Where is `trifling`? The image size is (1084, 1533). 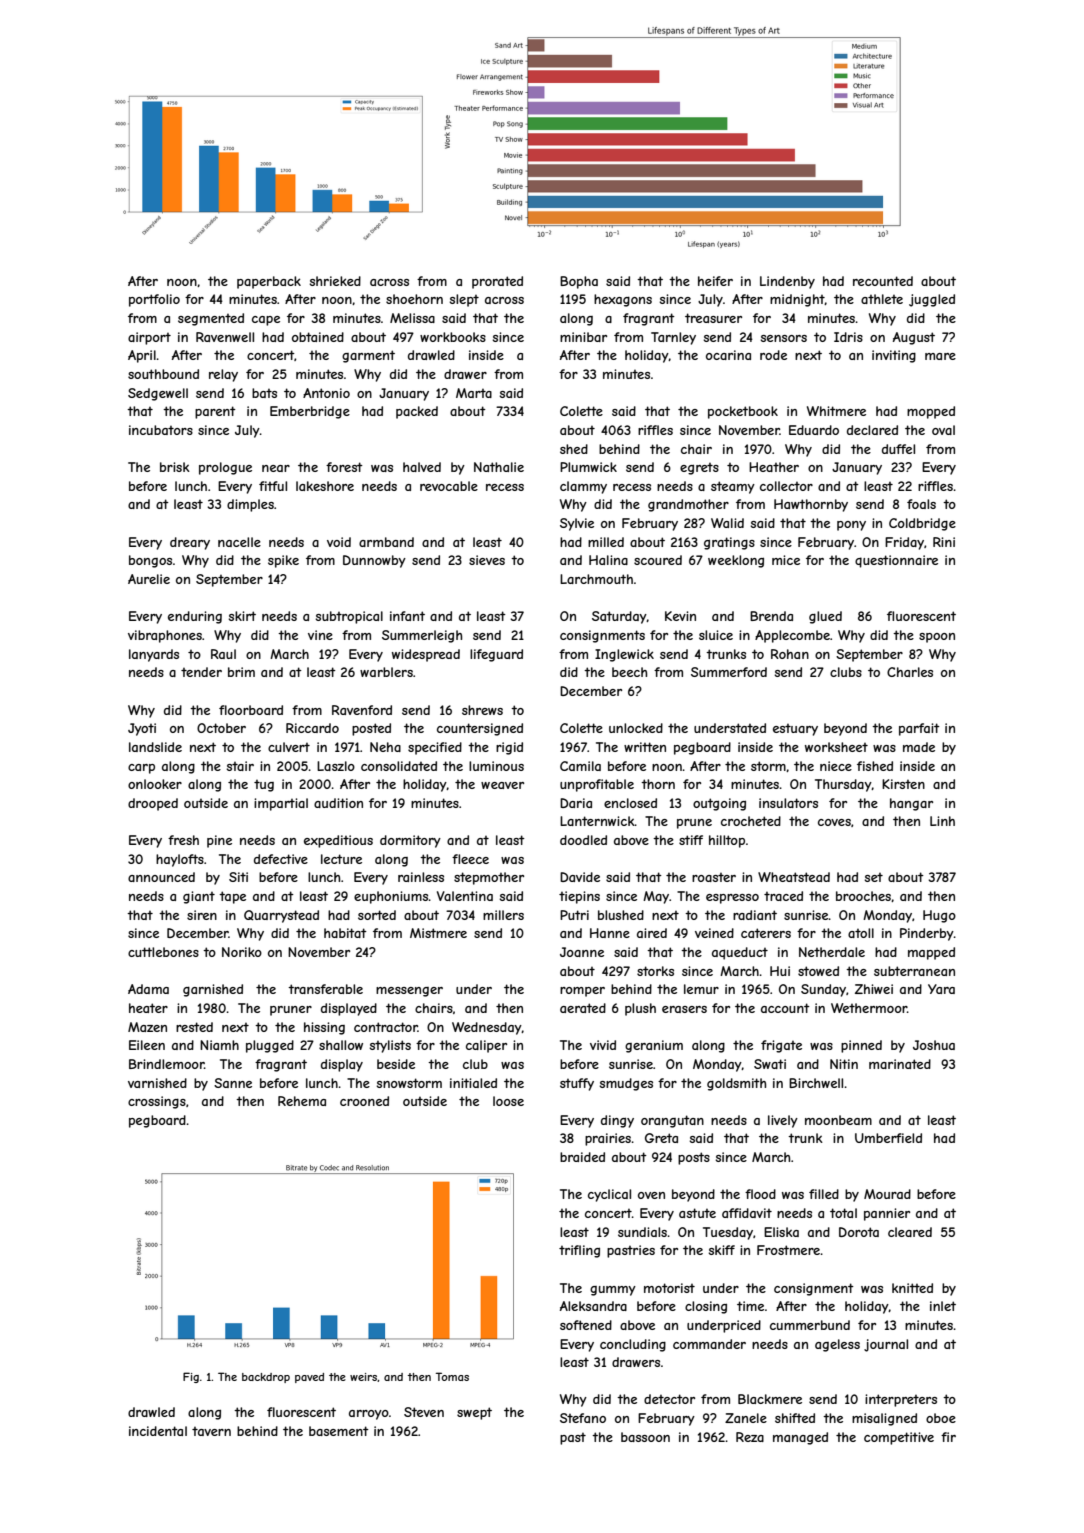
trifling is located at coordinates (579, 1251).
